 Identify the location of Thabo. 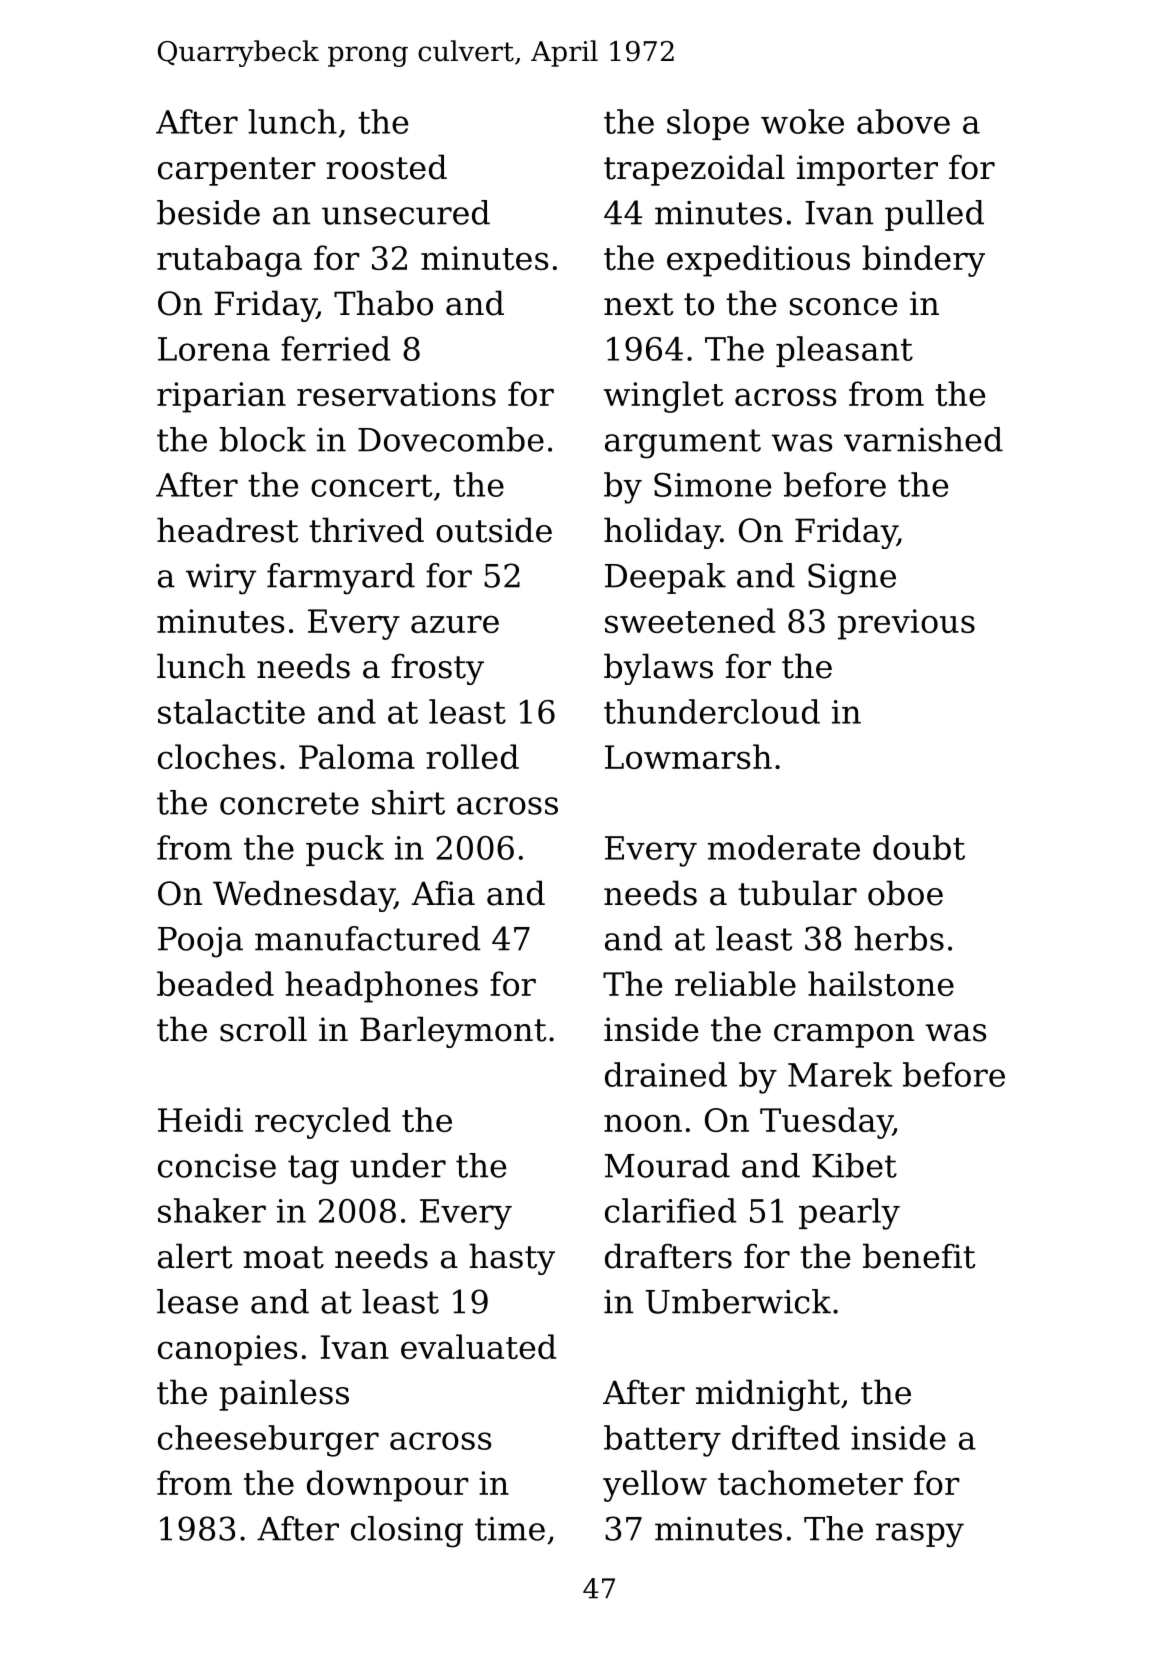
(383, 303).
